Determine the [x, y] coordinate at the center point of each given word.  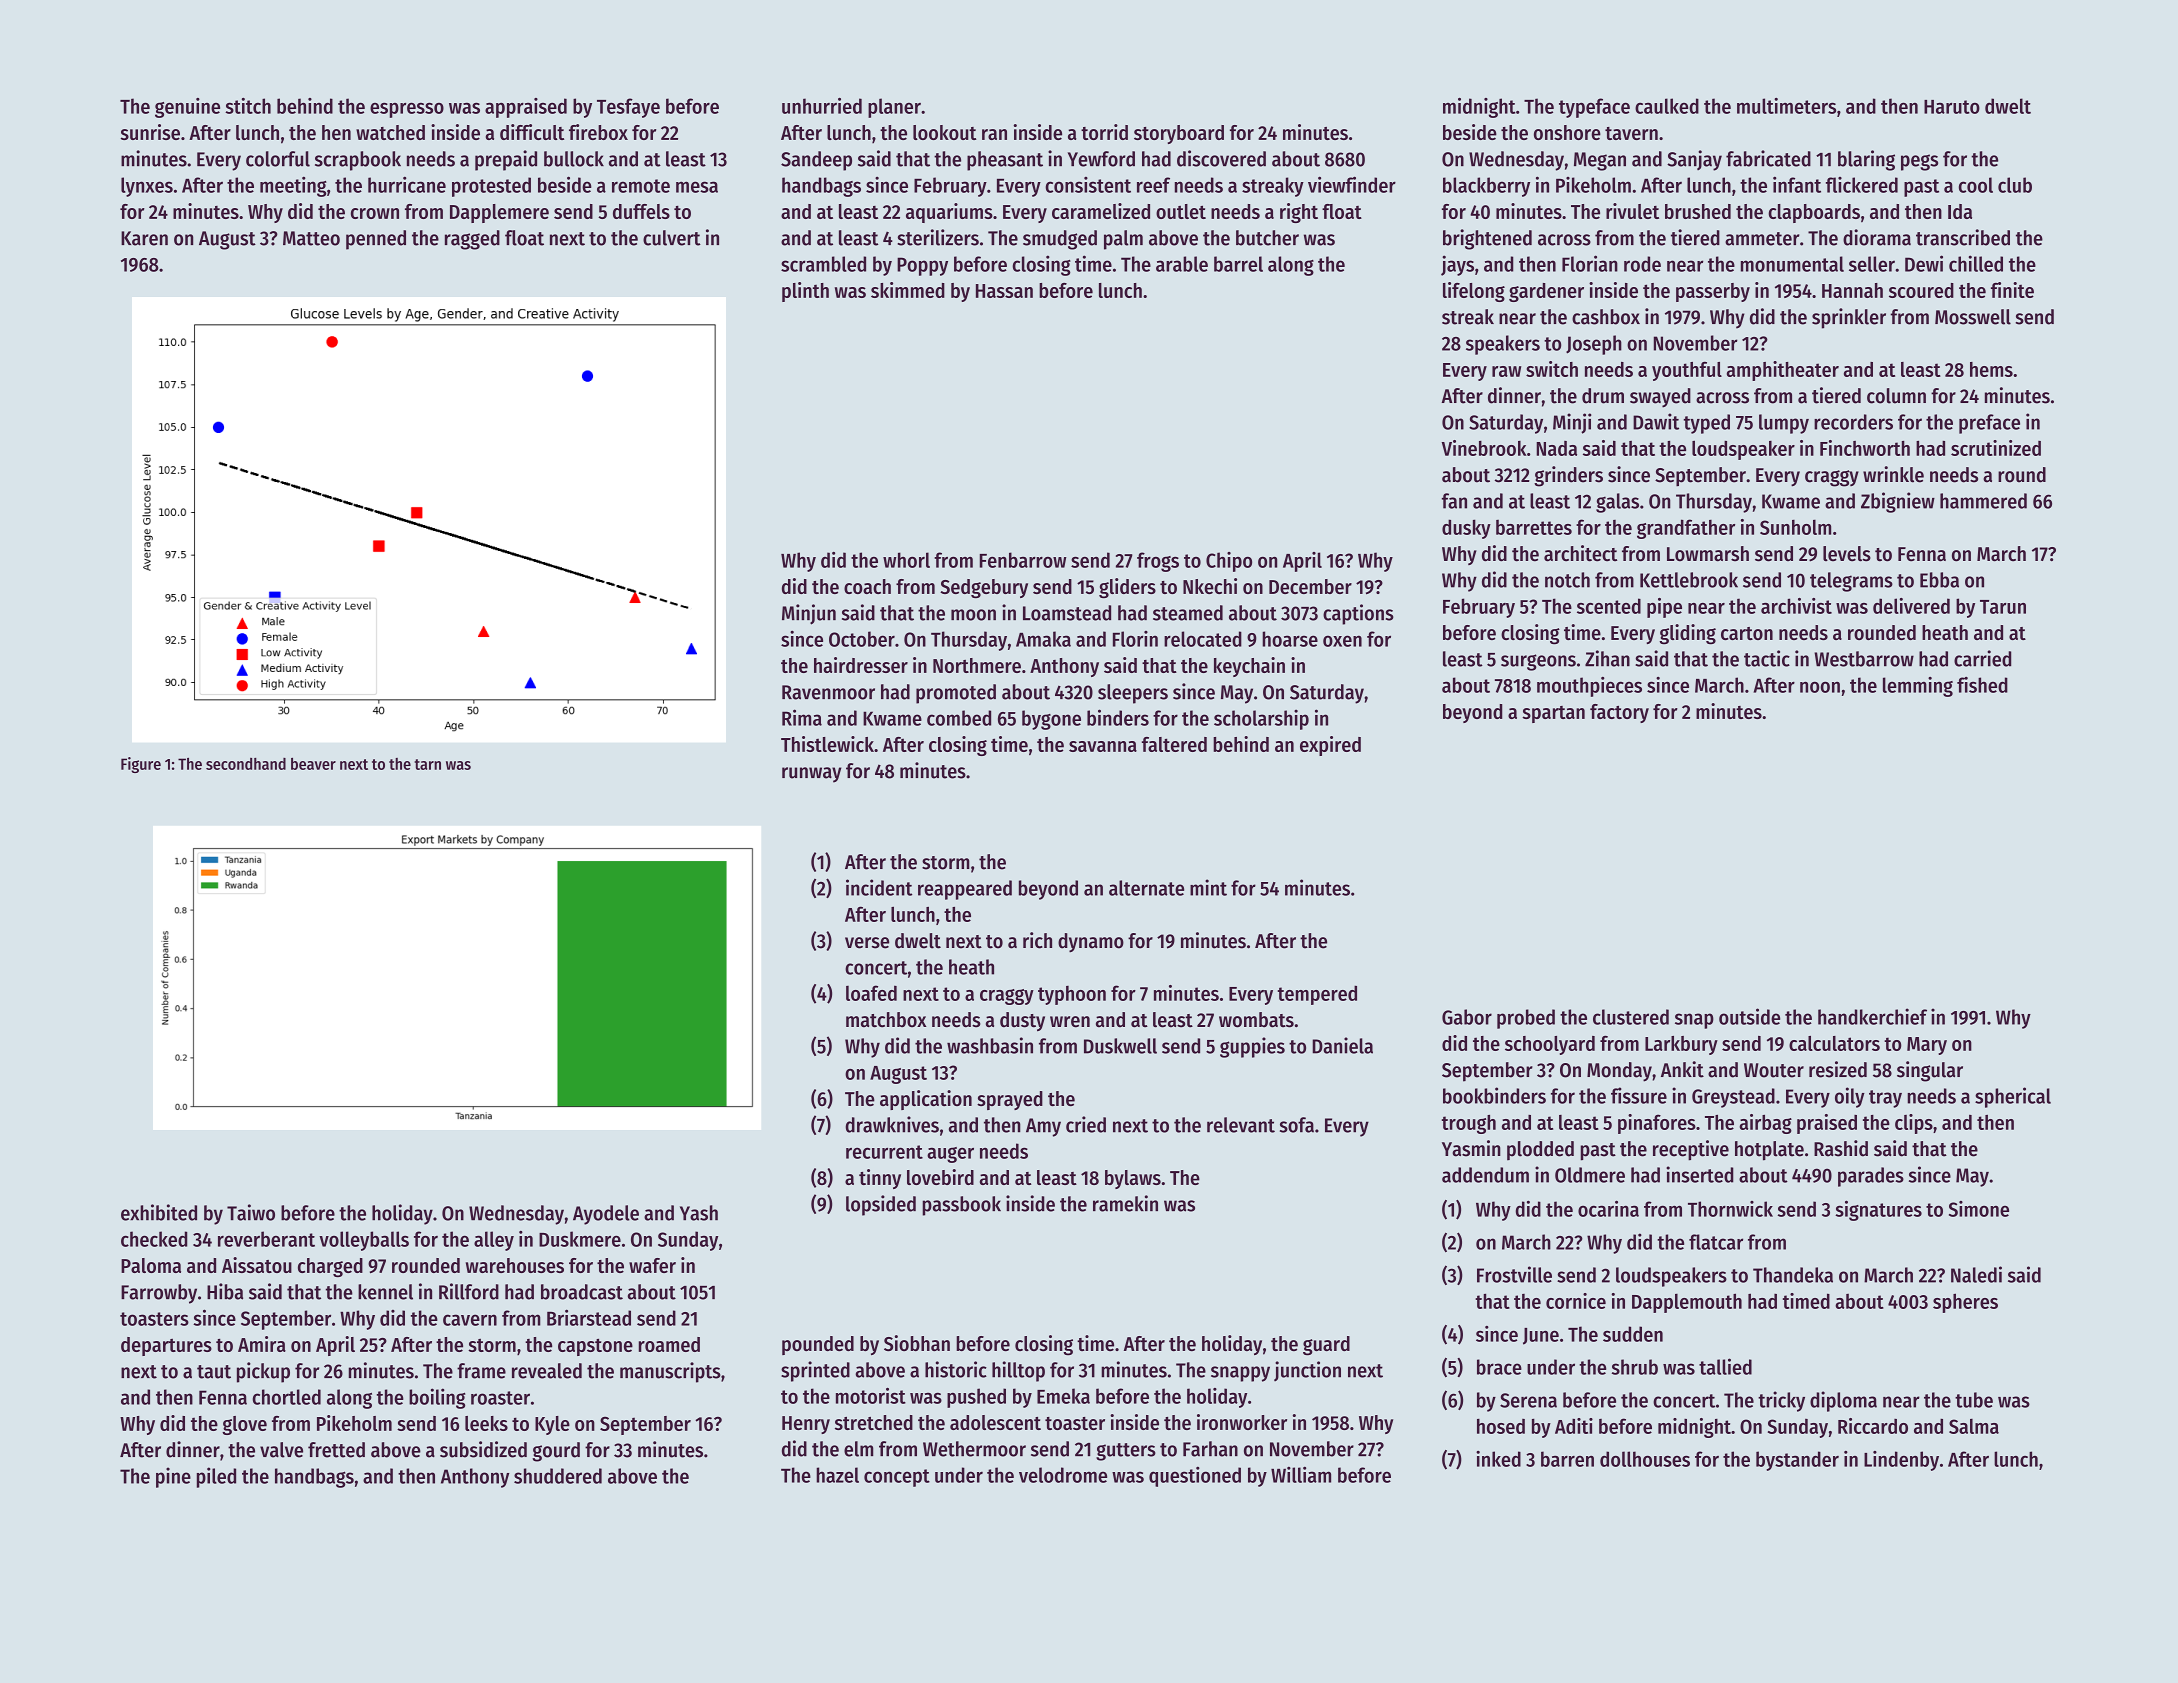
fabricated [1768, 158]
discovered [1221, 158]
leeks [486, 1423]
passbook [961, 1206]
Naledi [1976, 1274]
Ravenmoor [828, 692]
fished [1982, 685]
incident [879, 887]
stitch [248, 106]
